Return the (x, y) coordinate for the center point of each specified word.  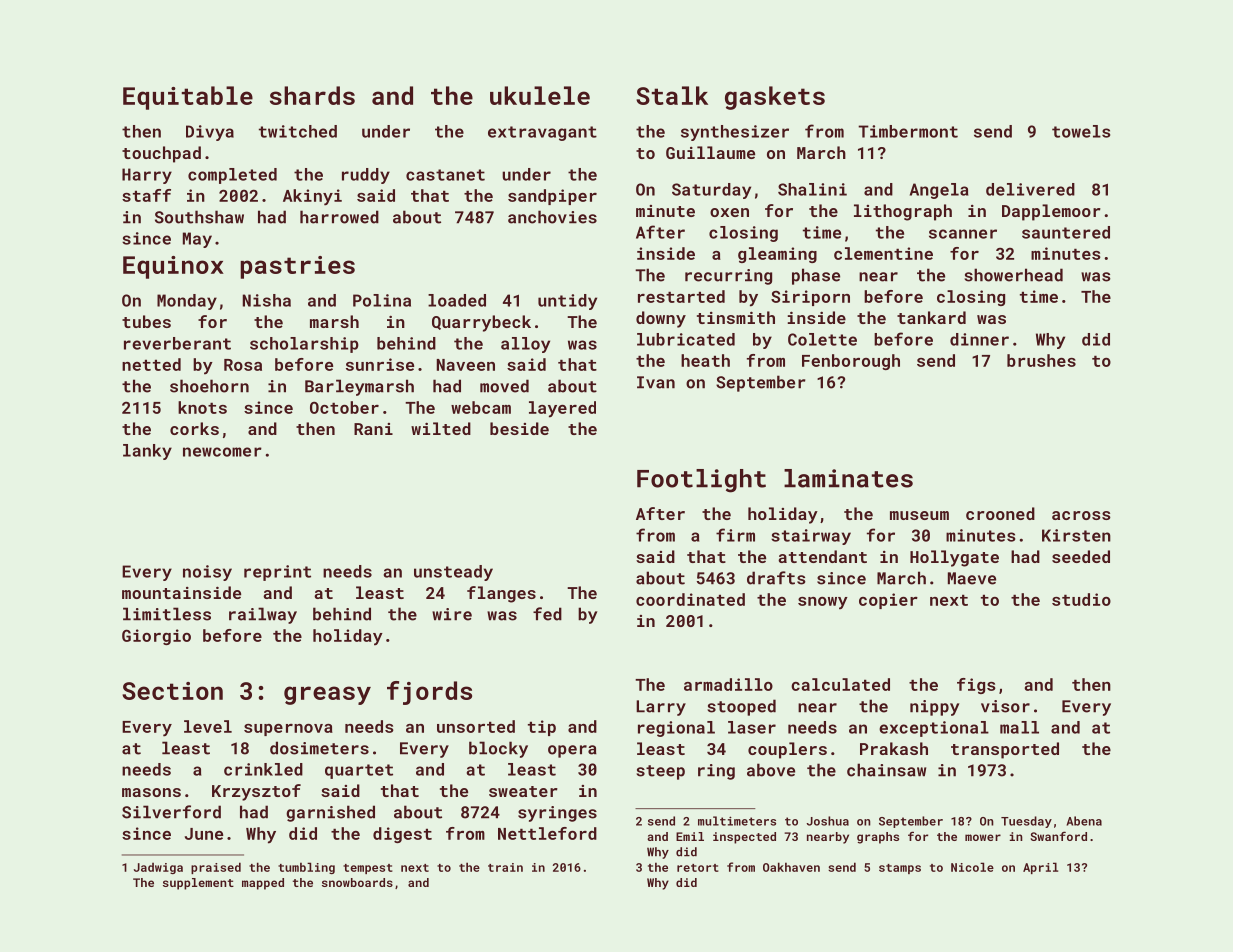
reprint (277, 573)
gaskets (775, 98)
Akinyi (312, 197)
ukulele (540, 95)
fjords (429, 693)
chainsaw (886, 770)
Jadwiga (158, 868)
